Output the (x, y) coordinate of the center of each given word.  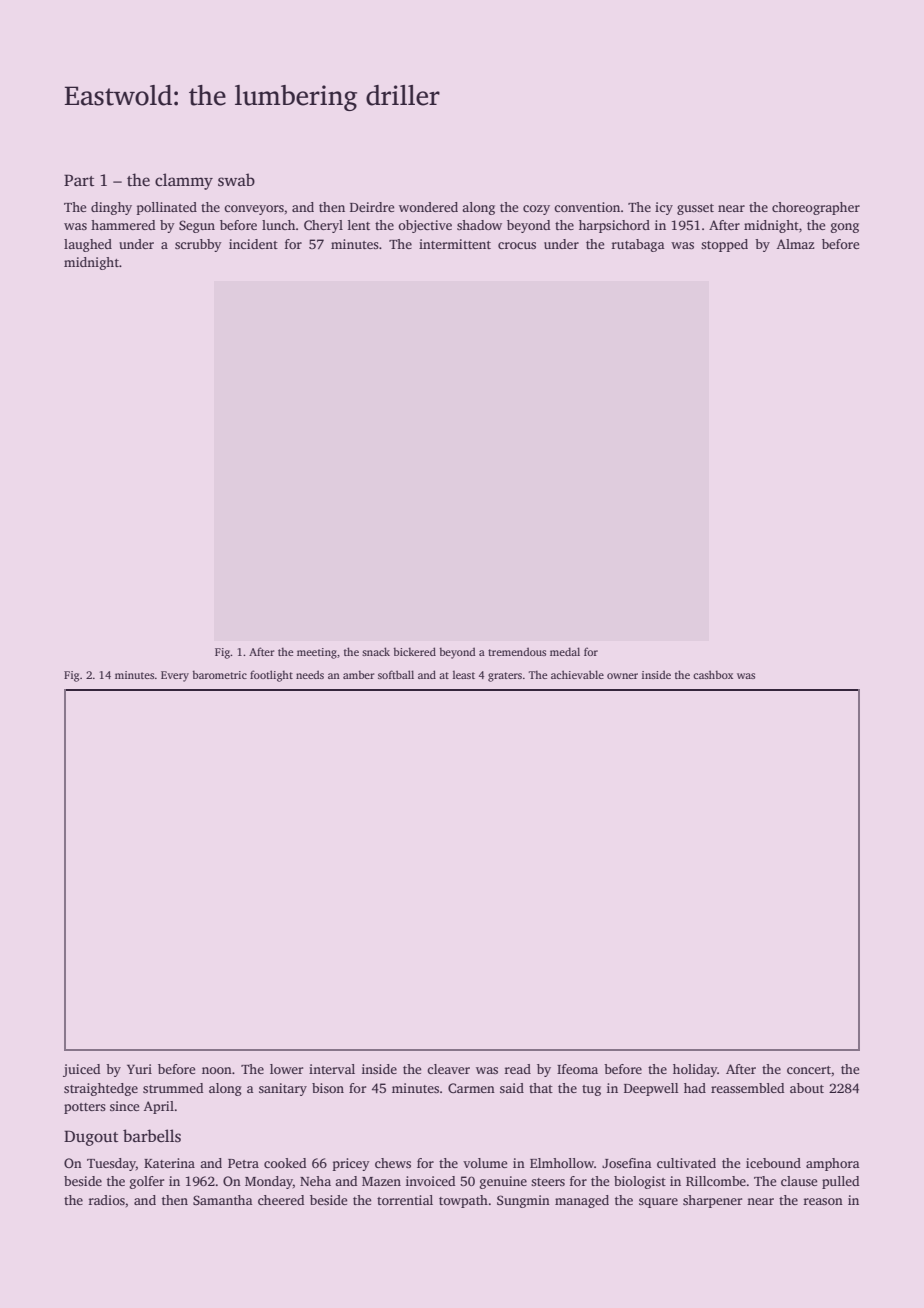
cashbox (713, 674)
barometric (220, 674)
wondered (428, 207)
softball (396, 674)
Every (175, 676)
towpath (463, 1201)
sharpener (712, 1201)
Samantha (223, 1200)
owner (622, 676)
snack (376, 651)
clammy (184, 181)
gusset (695, 209)
